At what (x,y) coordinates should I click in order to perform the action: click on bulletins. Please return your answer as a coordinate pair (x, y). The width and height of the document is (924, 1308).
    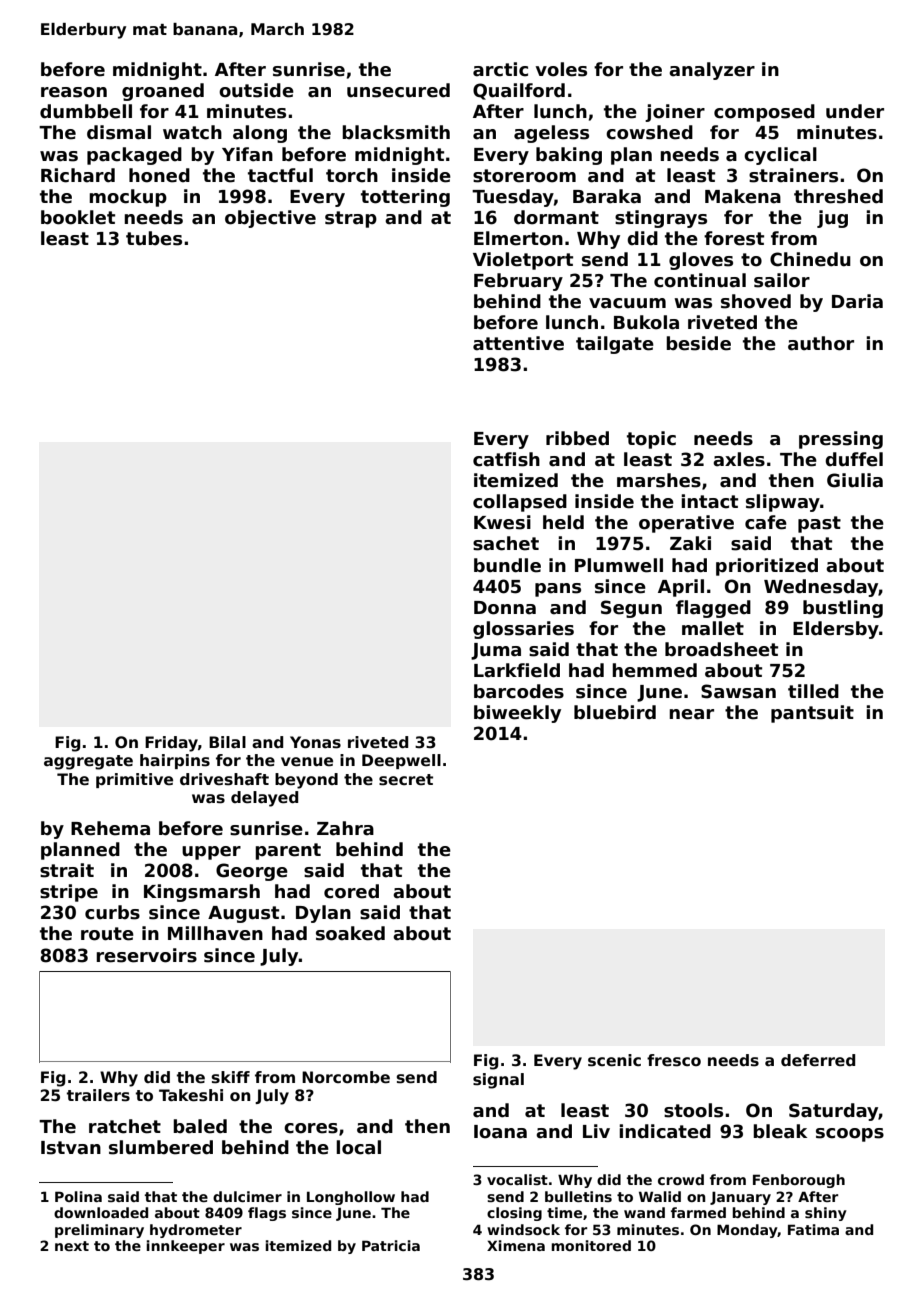
    Looking at the image, I should click on (578, 1196).
